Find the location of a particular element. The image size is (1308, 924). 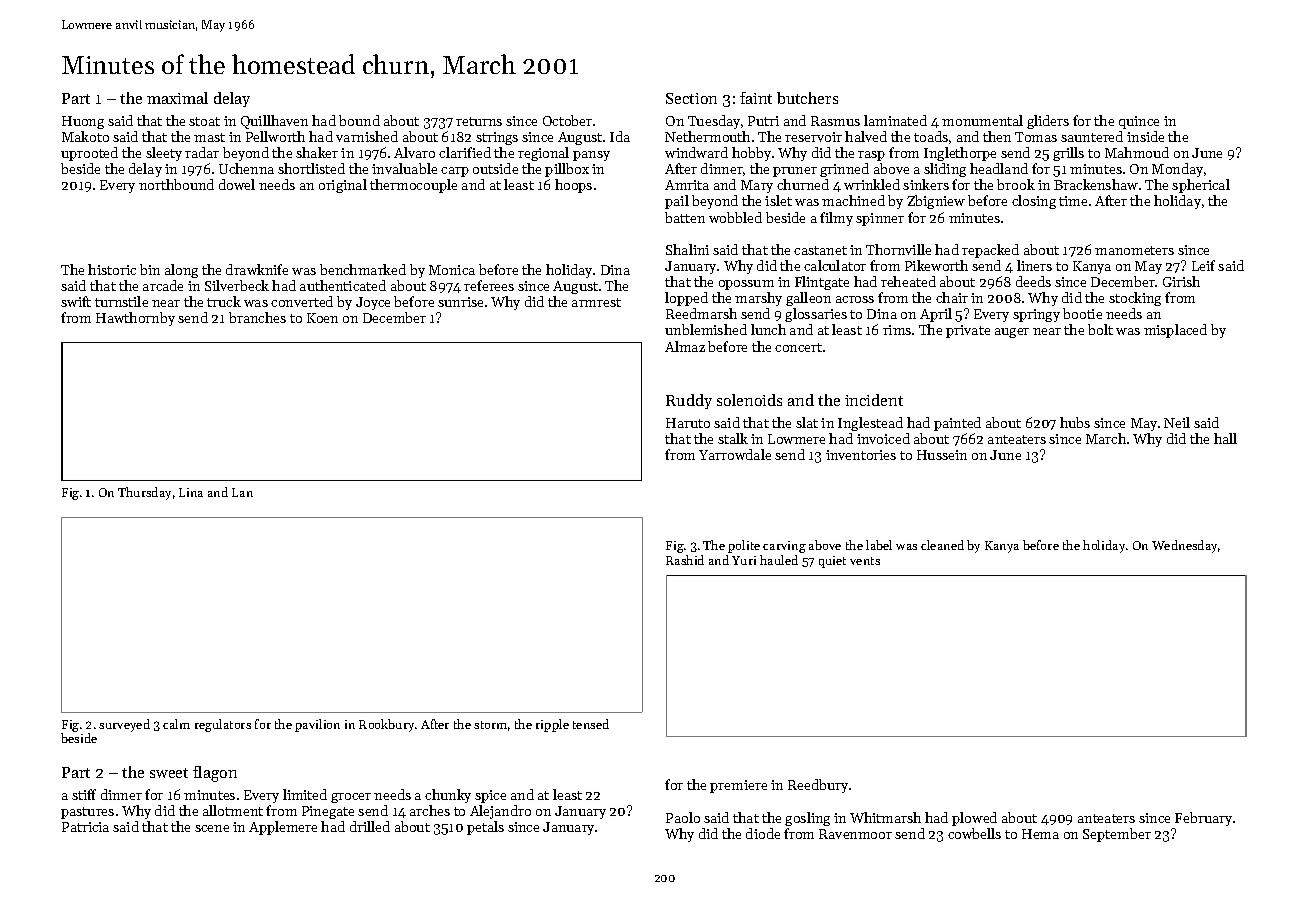

Brackenshaw is located at coordinates (1096, 184).
